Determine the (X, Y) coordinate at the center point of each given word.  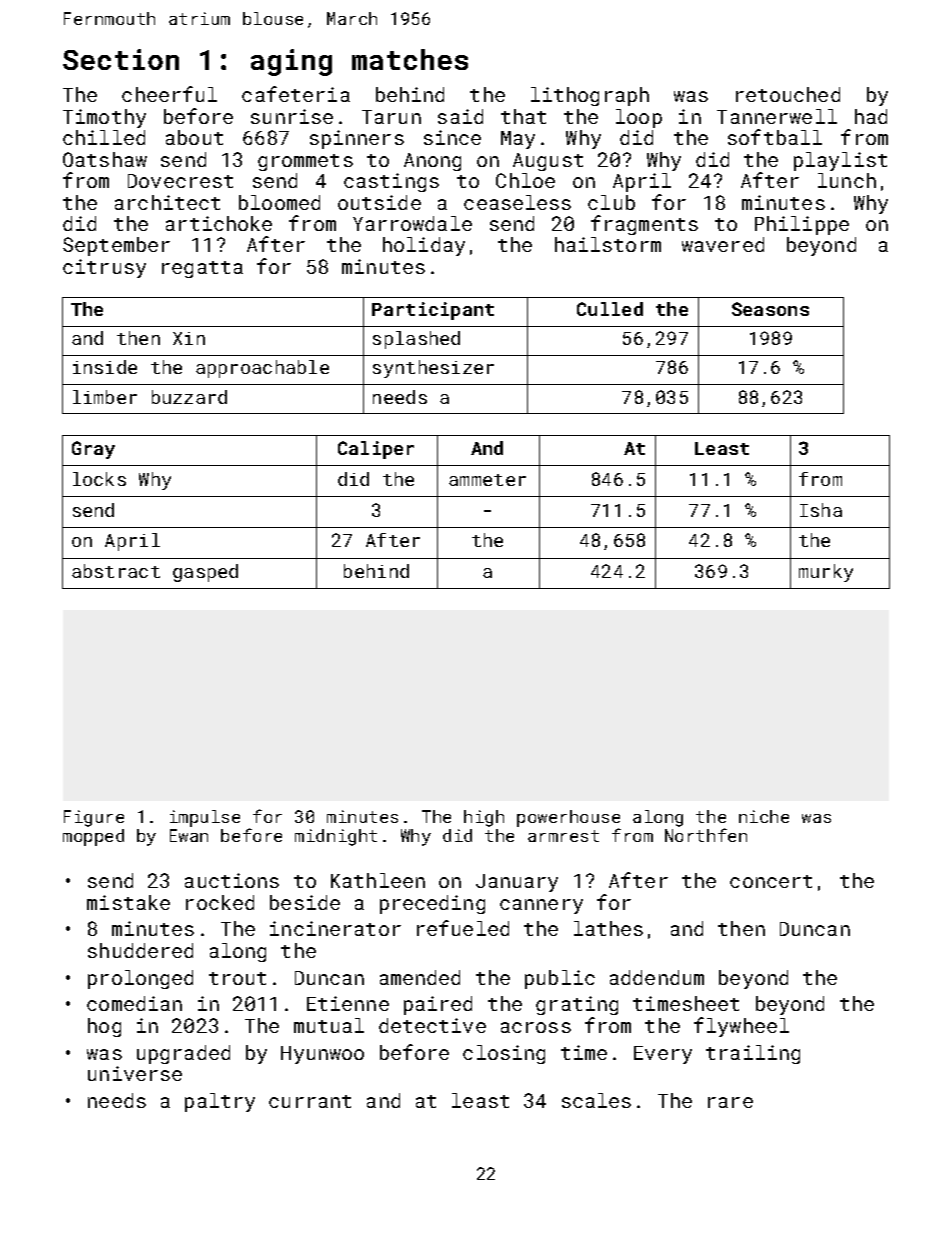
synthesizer (433, 369)
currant (310, 1101)
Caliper (376, 450)
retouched (788, 94)
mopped (93, 837)
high (484, 818)
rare (730, 1102)
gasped (205, 573)
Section (121, 59)
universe (135, 1073)
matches (410, 59)
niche (764, 816)
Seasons (770, 309)
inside (105, 367)
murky (826, 573)
